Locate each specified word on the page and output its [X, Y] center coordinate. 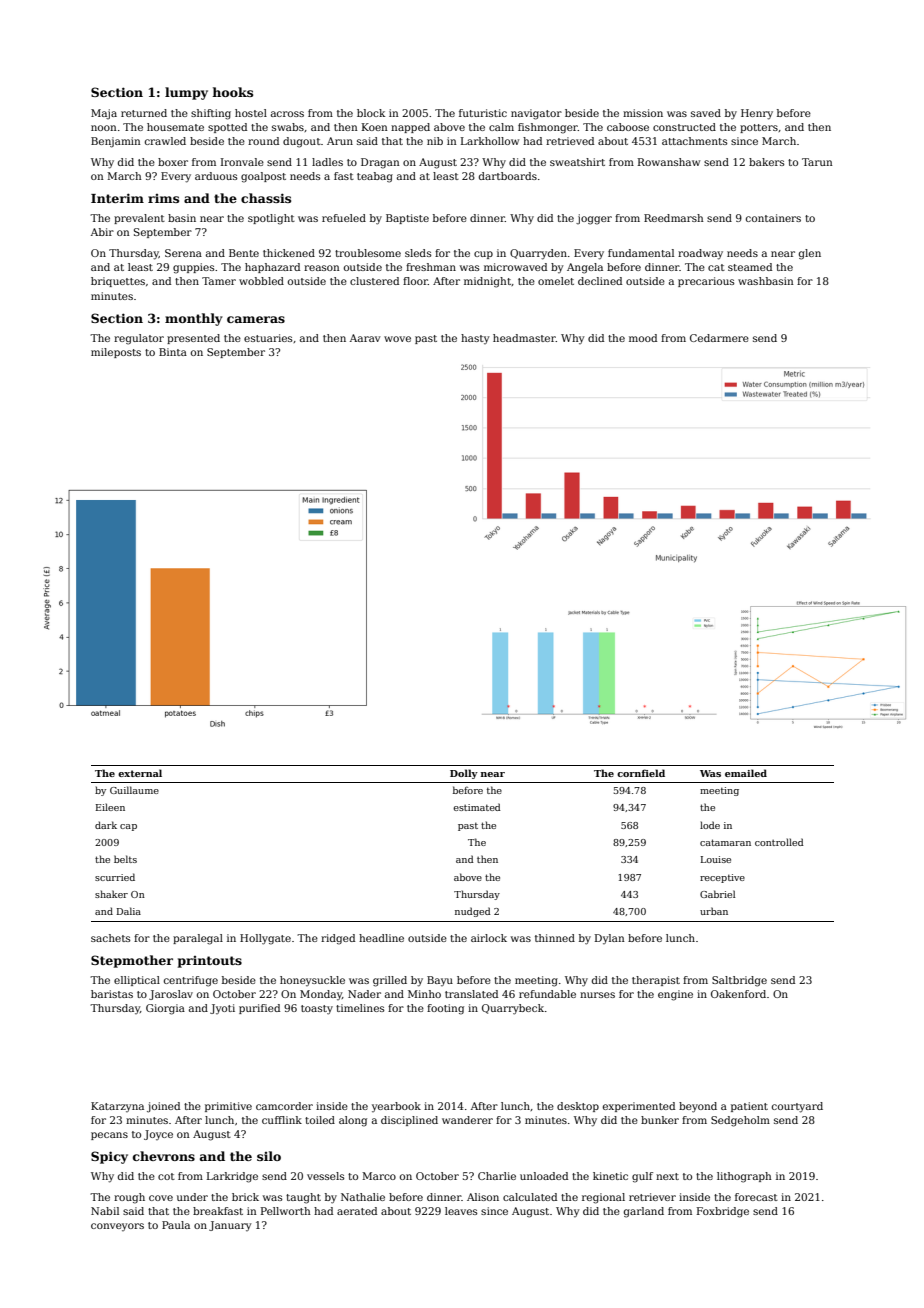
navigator [536, 114]
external [140, 773]
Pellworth [286, 1211]
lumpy [186, 93]
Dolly [464, 774]
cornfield [641, 773]
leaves [461, 1211]
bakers [766, 162]
